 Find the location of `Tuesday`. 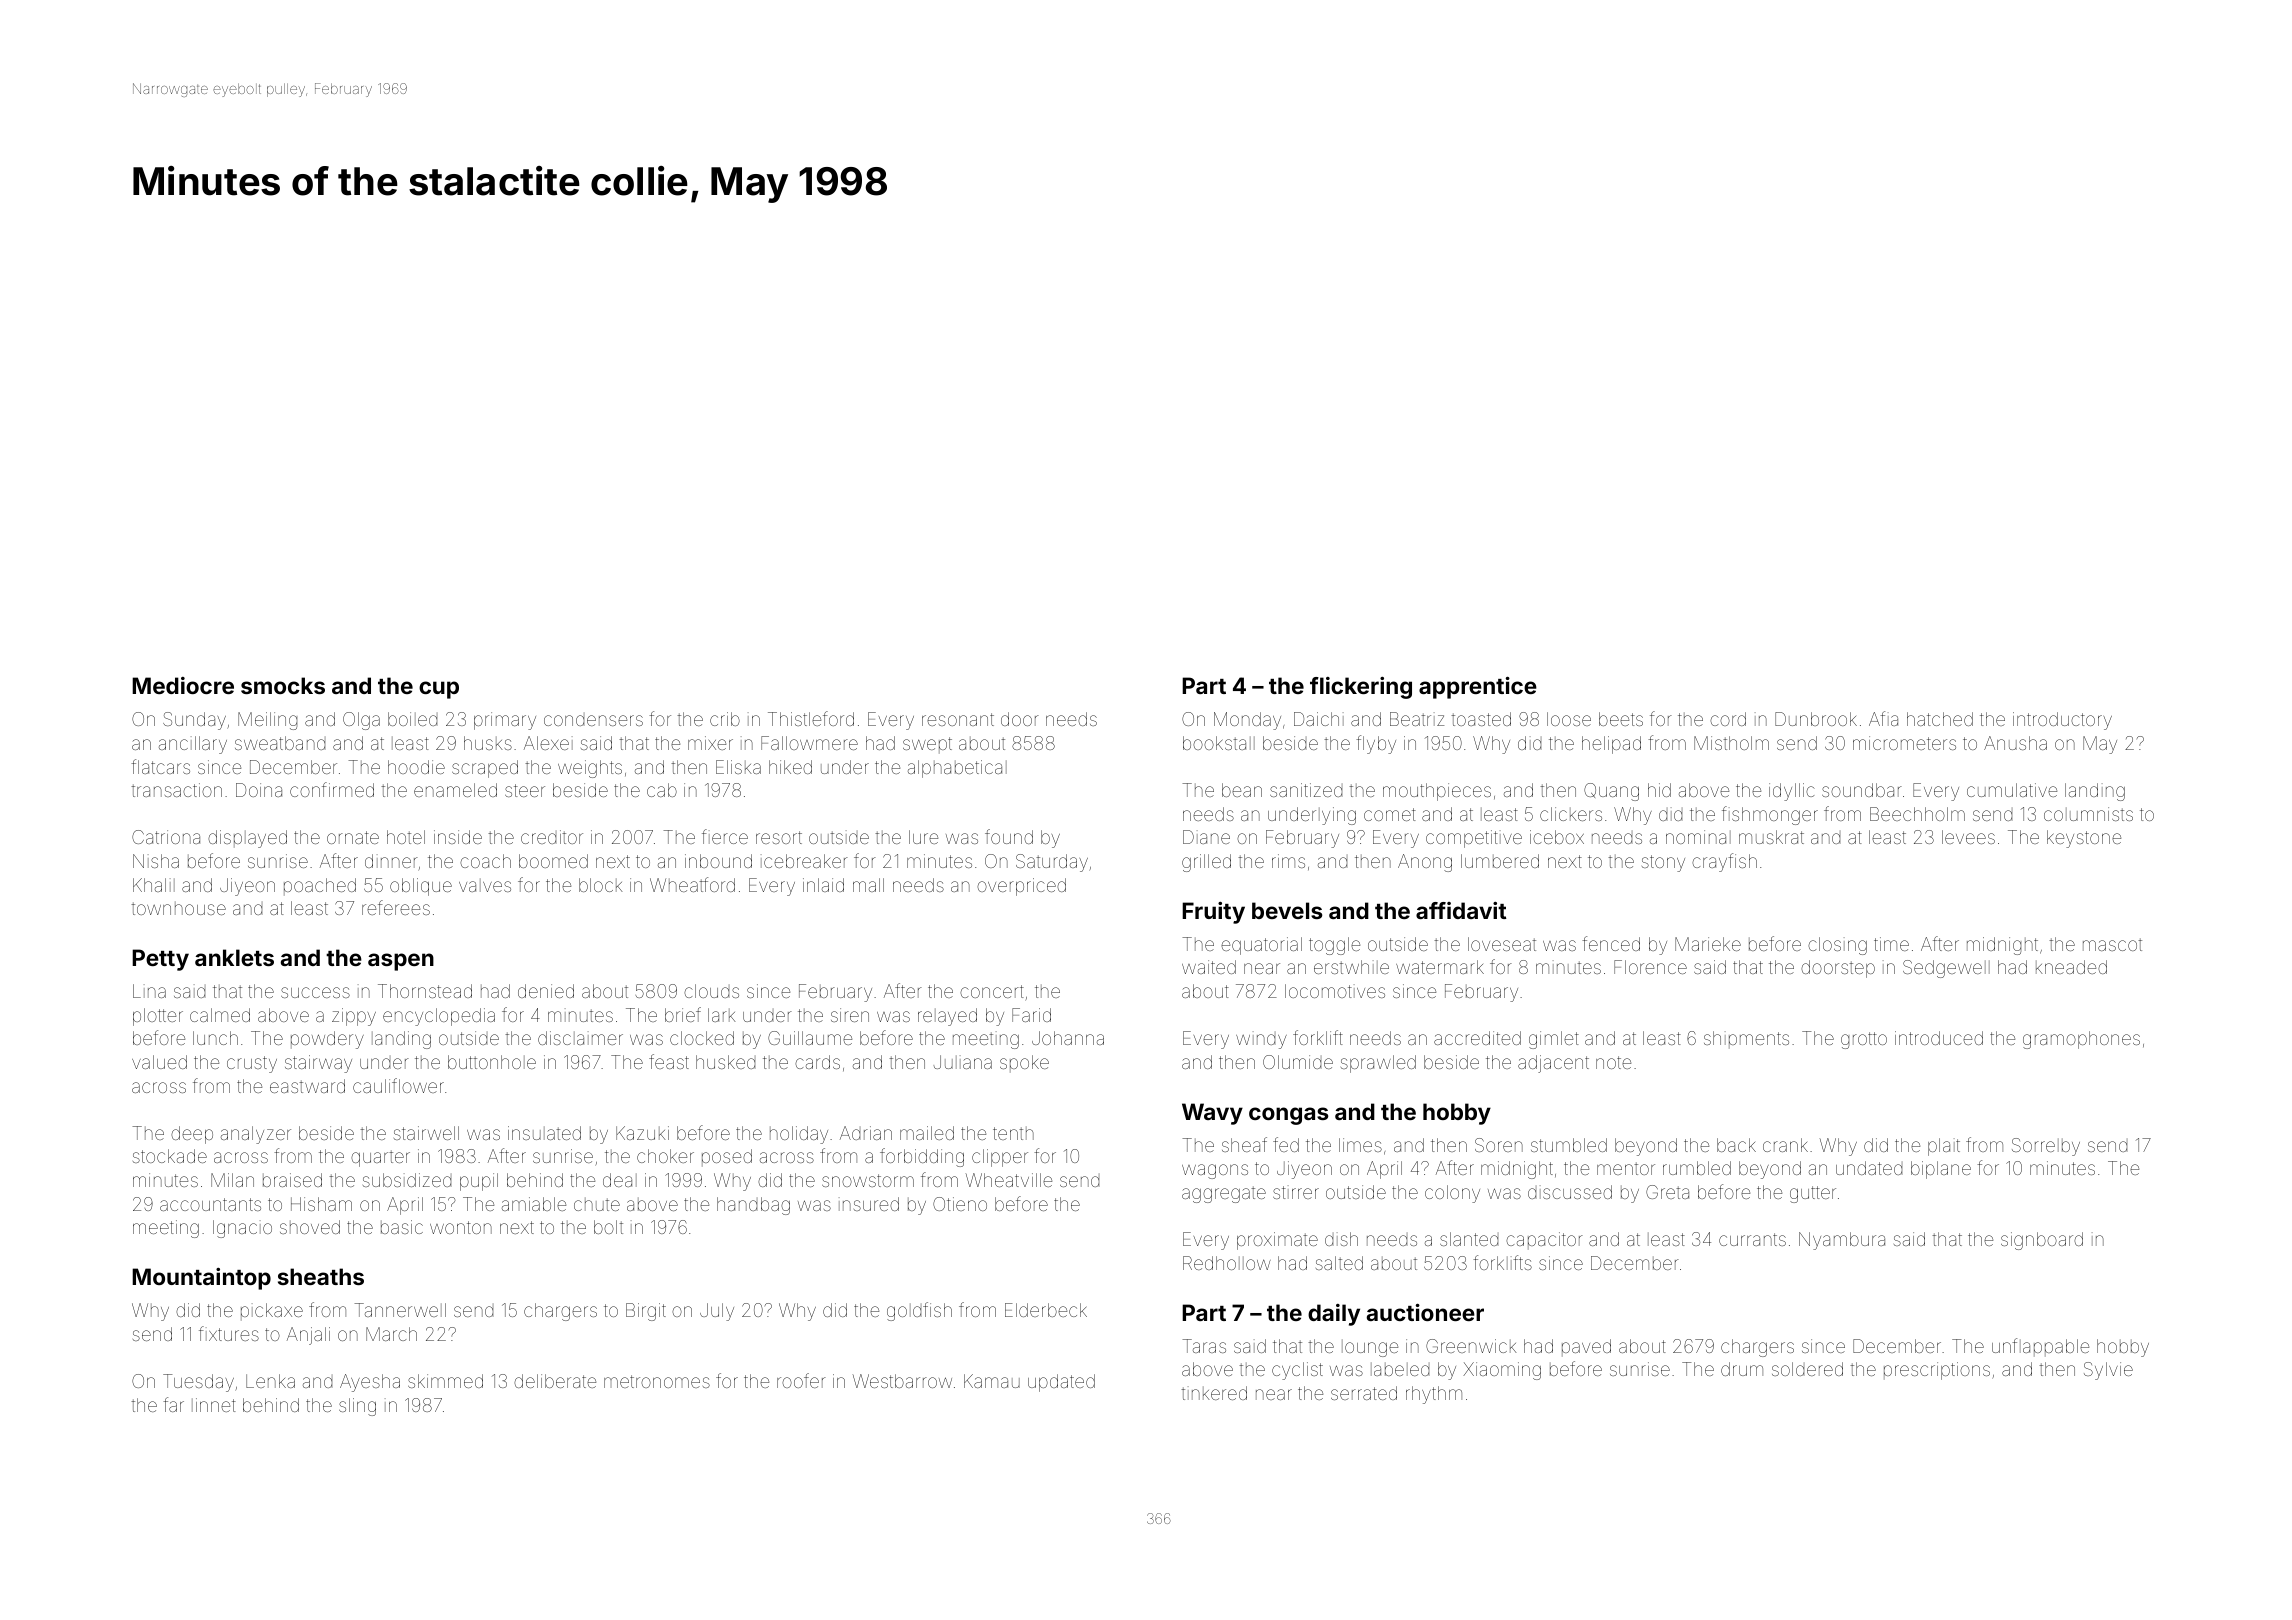

Tuesday is located at coordinates (198, 1383).
